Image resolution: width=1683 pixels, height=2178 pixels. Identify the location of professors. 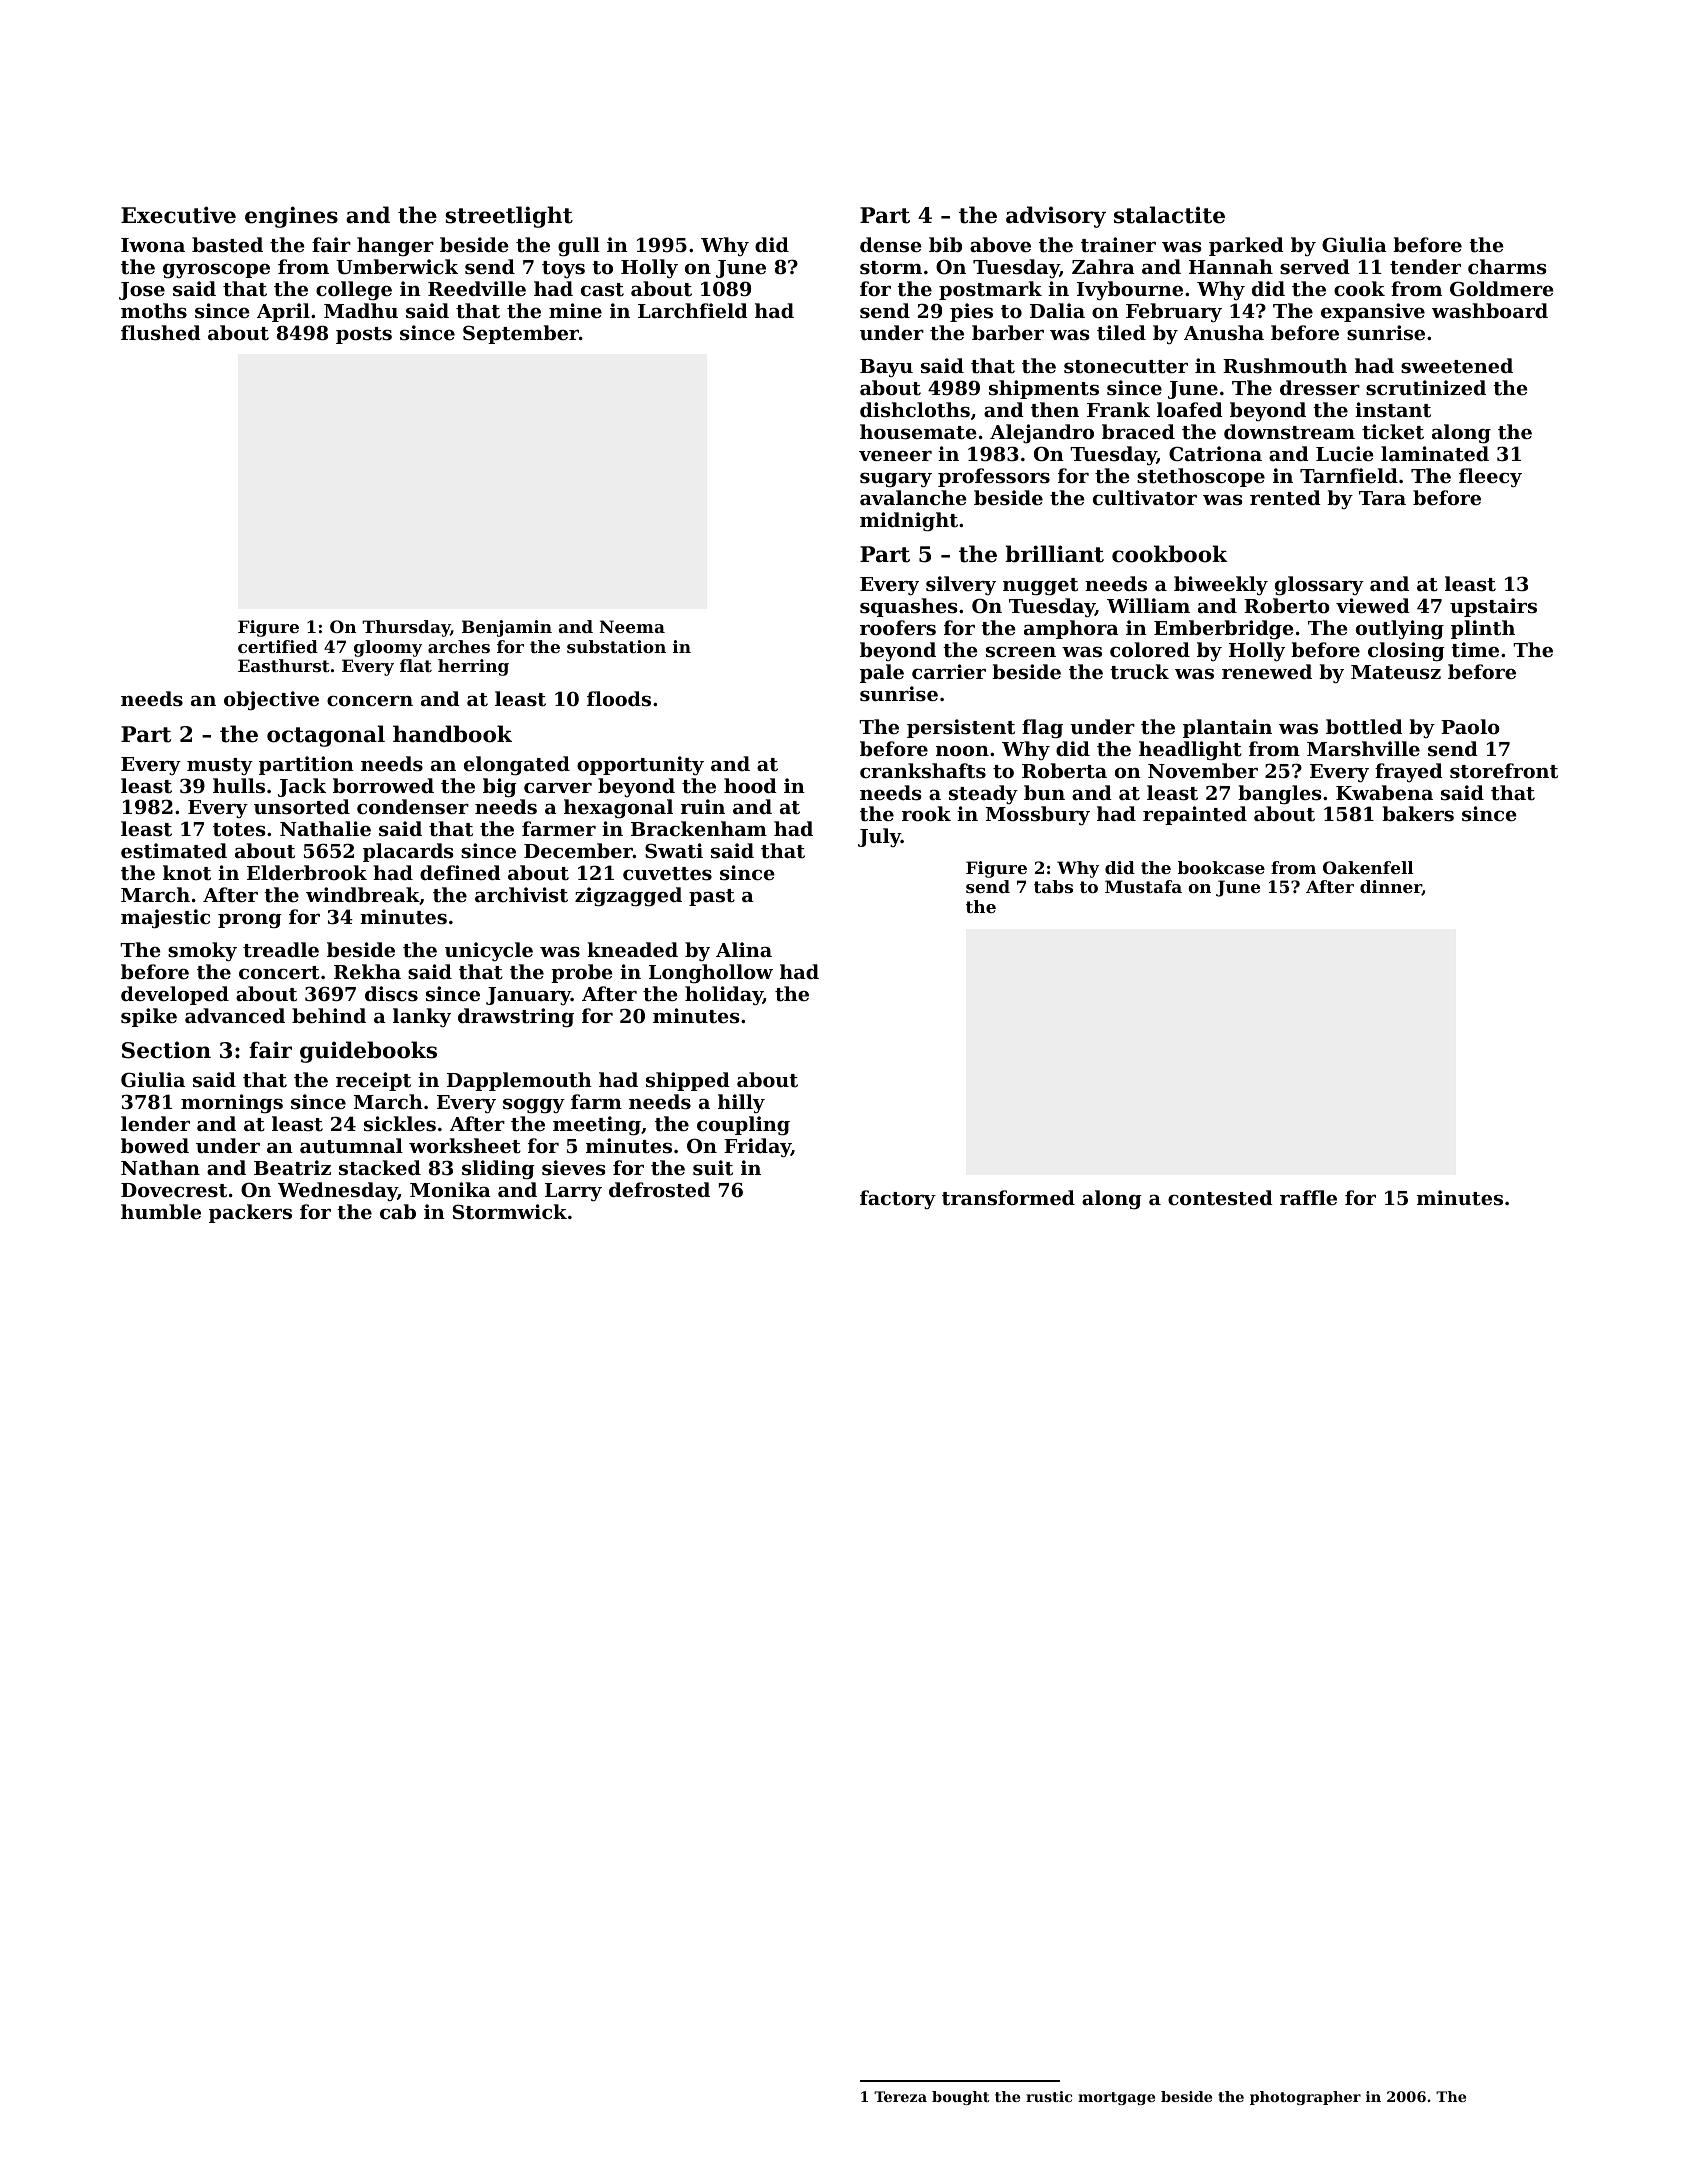
(994, 477).
